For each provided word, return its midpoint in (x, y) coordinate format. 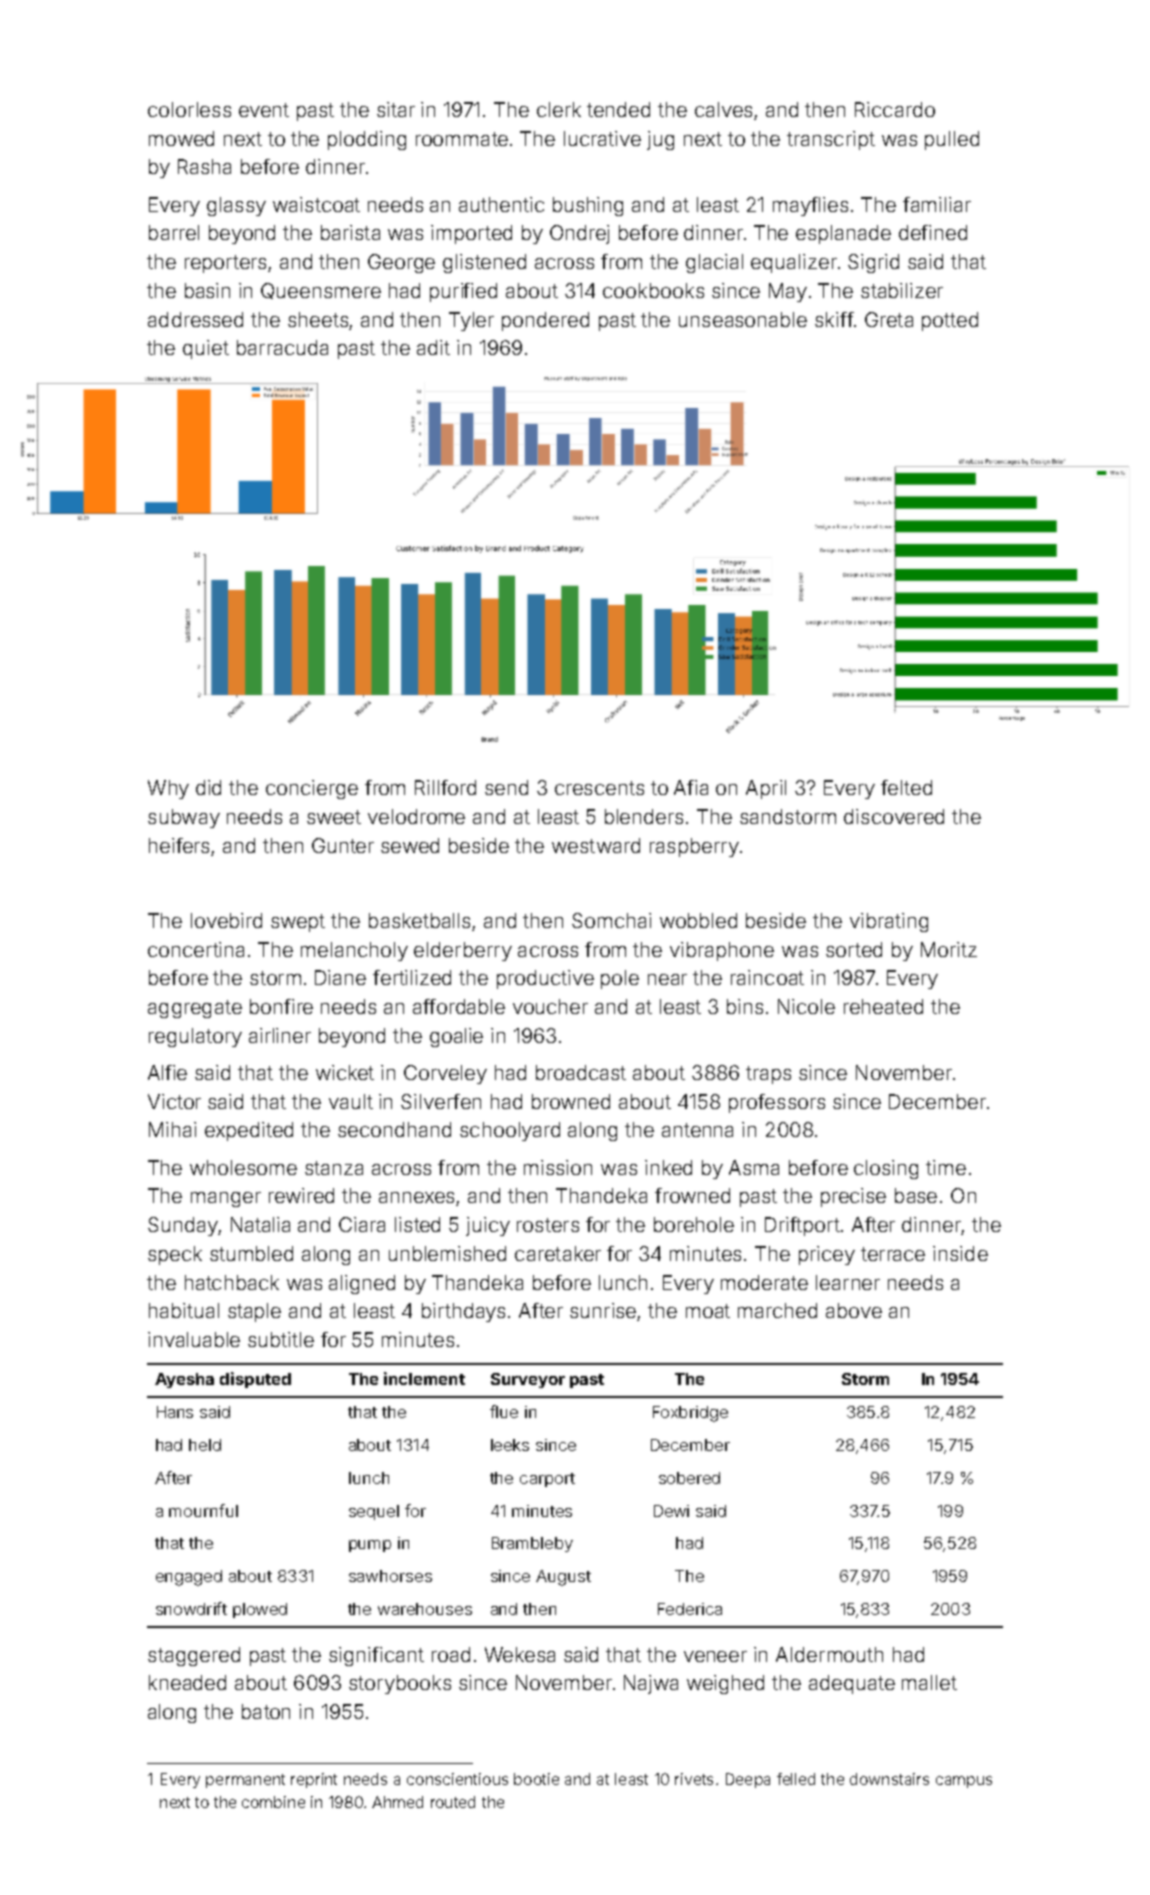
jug (660, 140)
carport (547, 1480)
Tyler (471, 321)
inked (668, 1167)
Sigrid (873, 263)
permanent (245, 1781)
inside (960, 1253)
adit (433, 347)
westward (596, 845)
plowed (260, 1610)
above (854, 1310)
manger (226, 1199)
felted (906, 787)
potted (950, 321)
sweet (334, 817)
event (264, 110)
